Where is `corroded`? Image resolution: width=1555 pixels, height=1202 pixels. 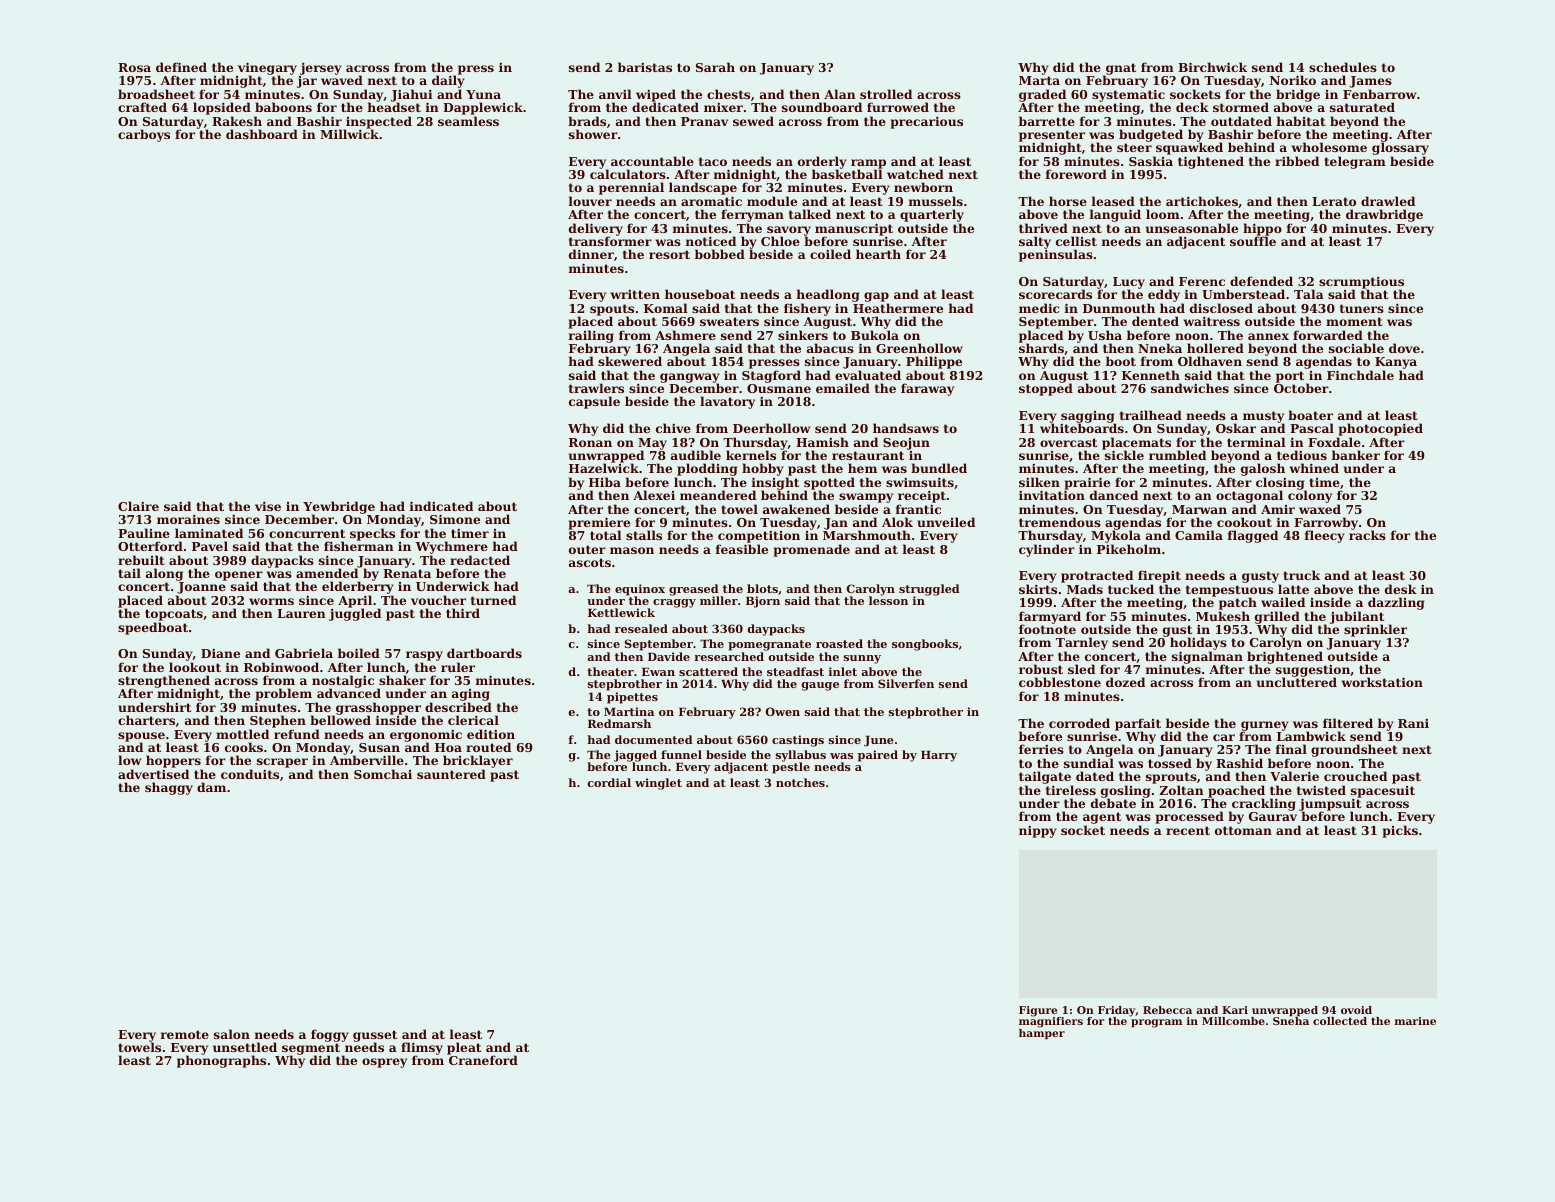
corroded is located at coordinates (1079, 723).
